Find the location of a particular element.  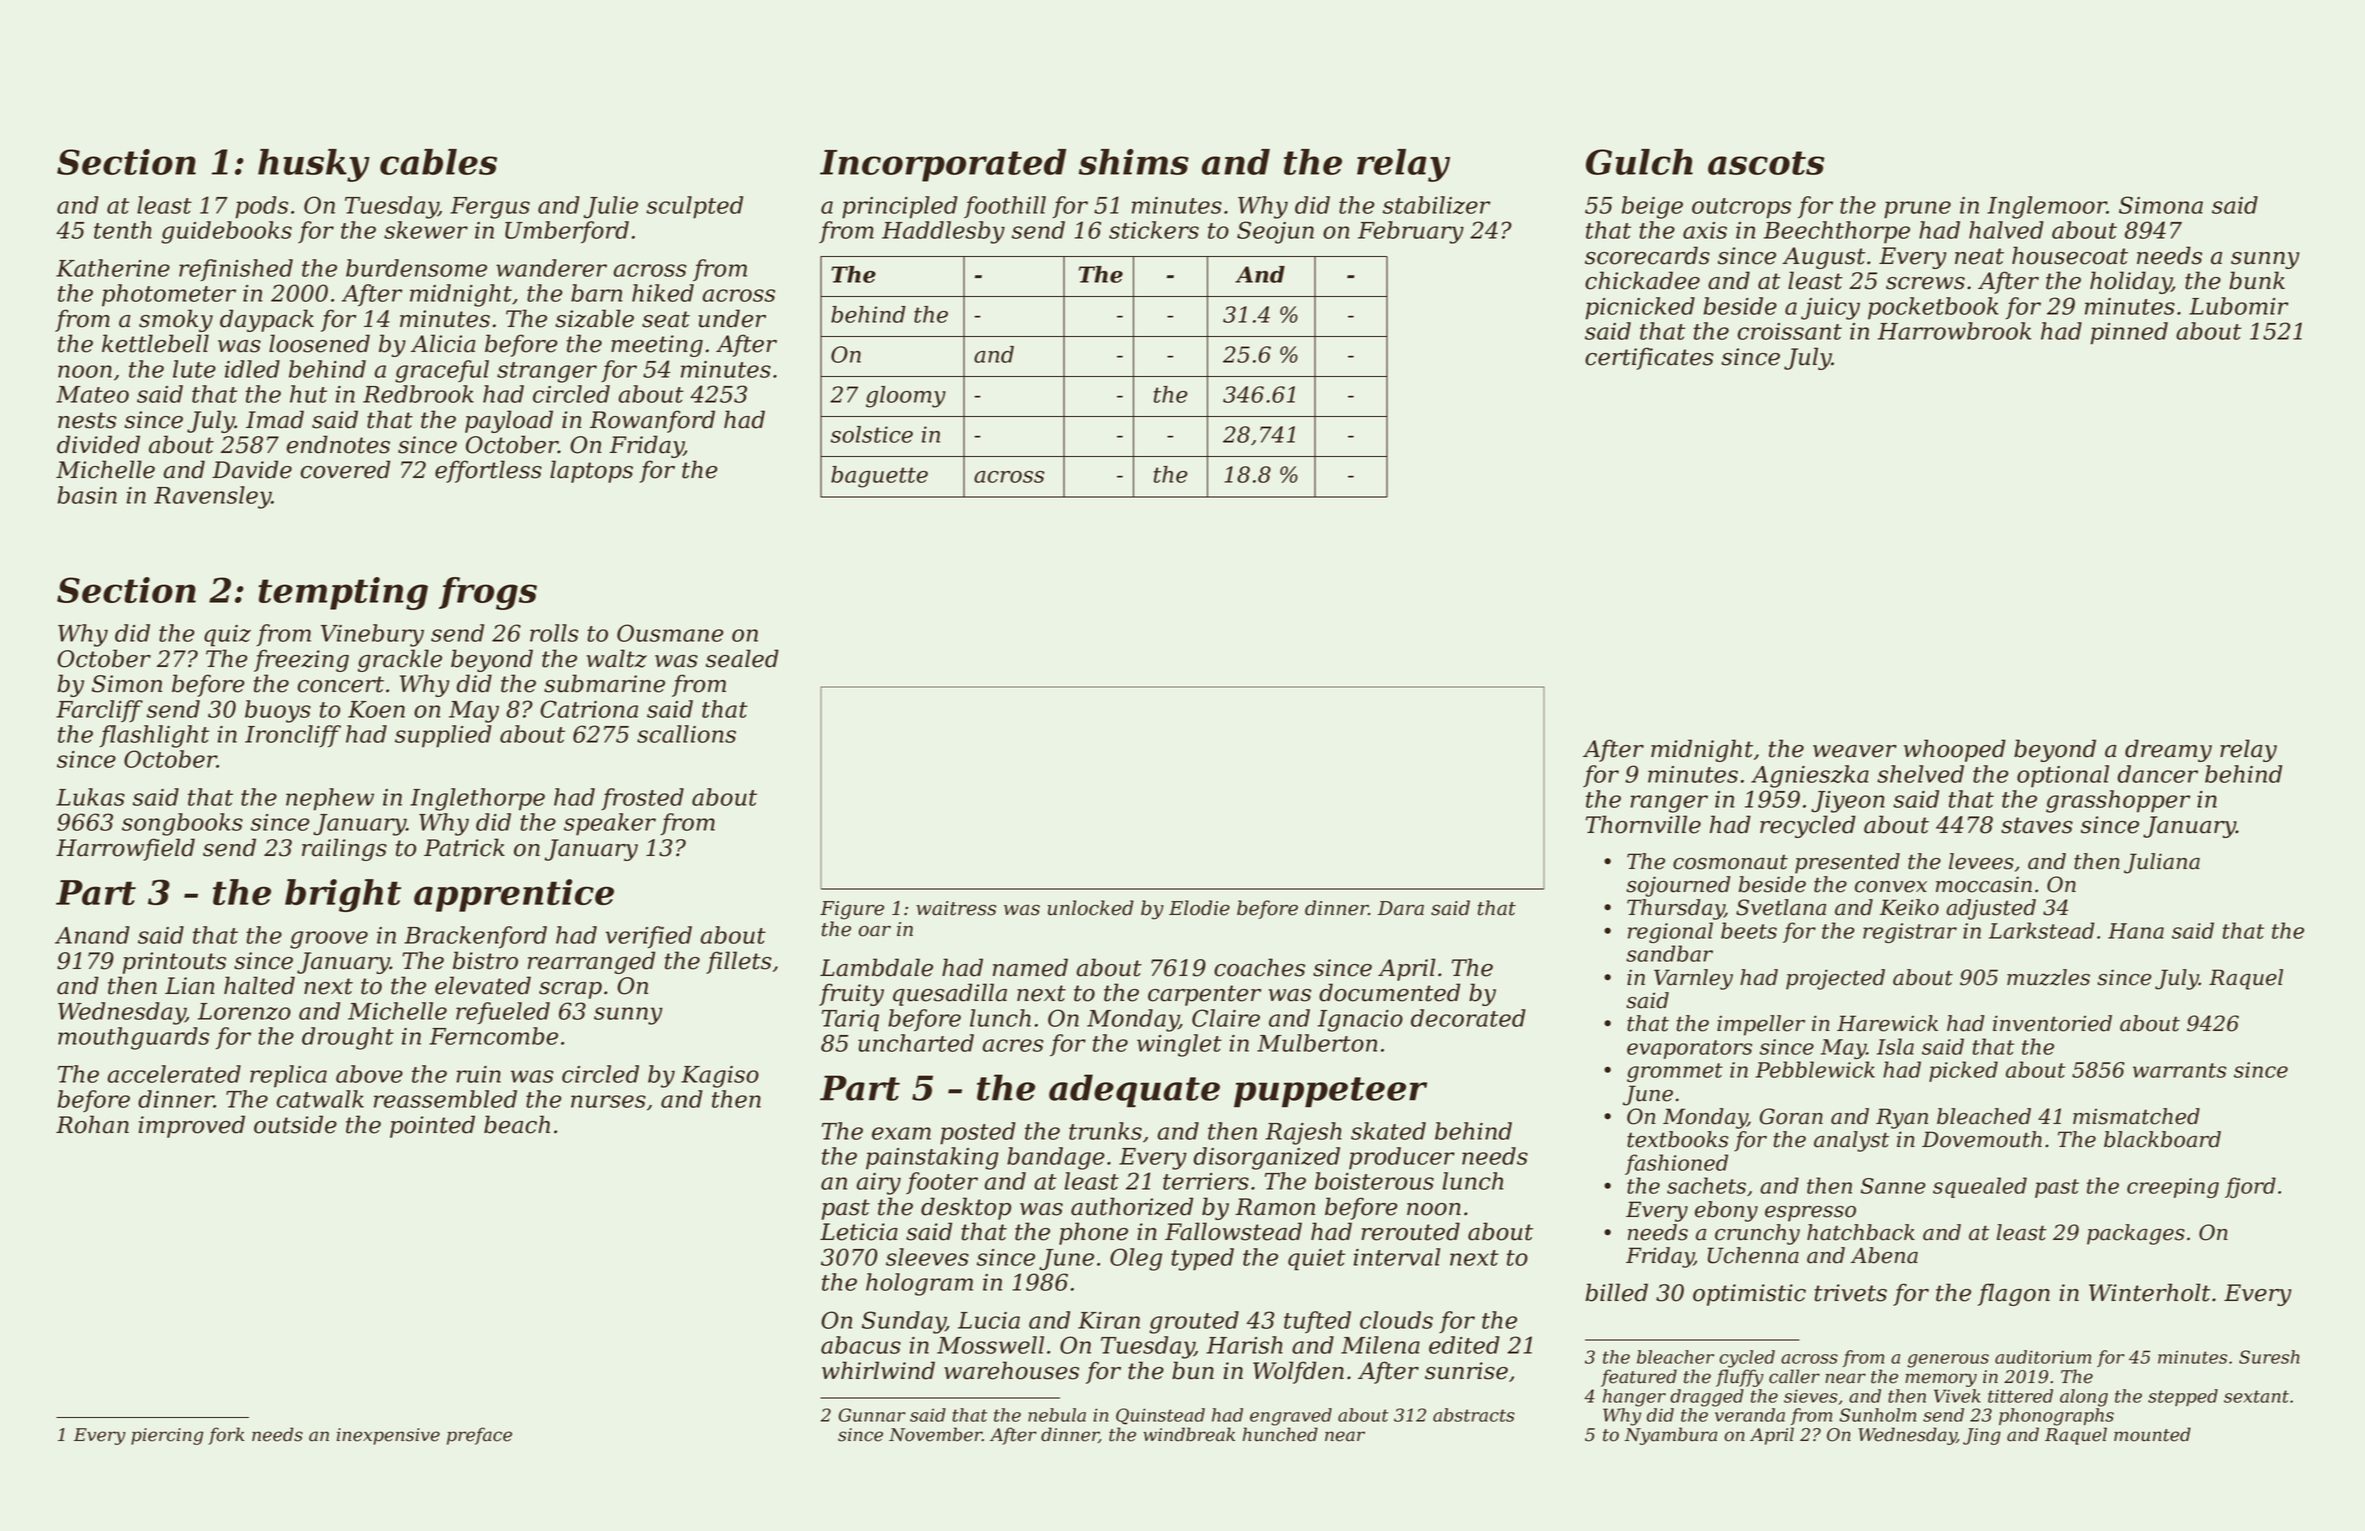

piercing is located at coordinates (167, 1436).
